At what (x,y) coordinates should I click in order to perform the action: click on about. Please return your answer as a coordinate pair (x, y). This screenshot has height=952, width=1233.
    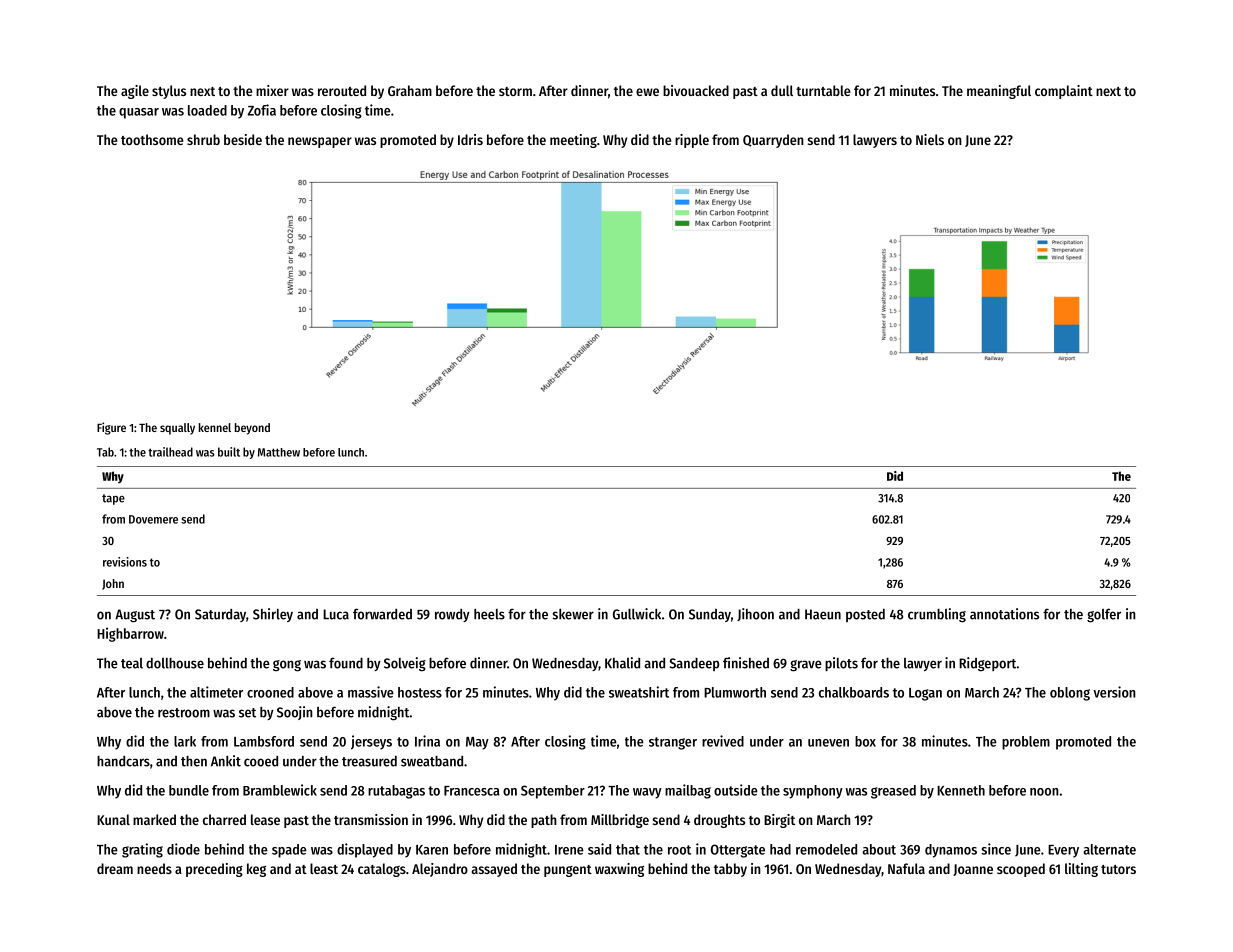
    Looking at the image, I should click on (879, 849).
